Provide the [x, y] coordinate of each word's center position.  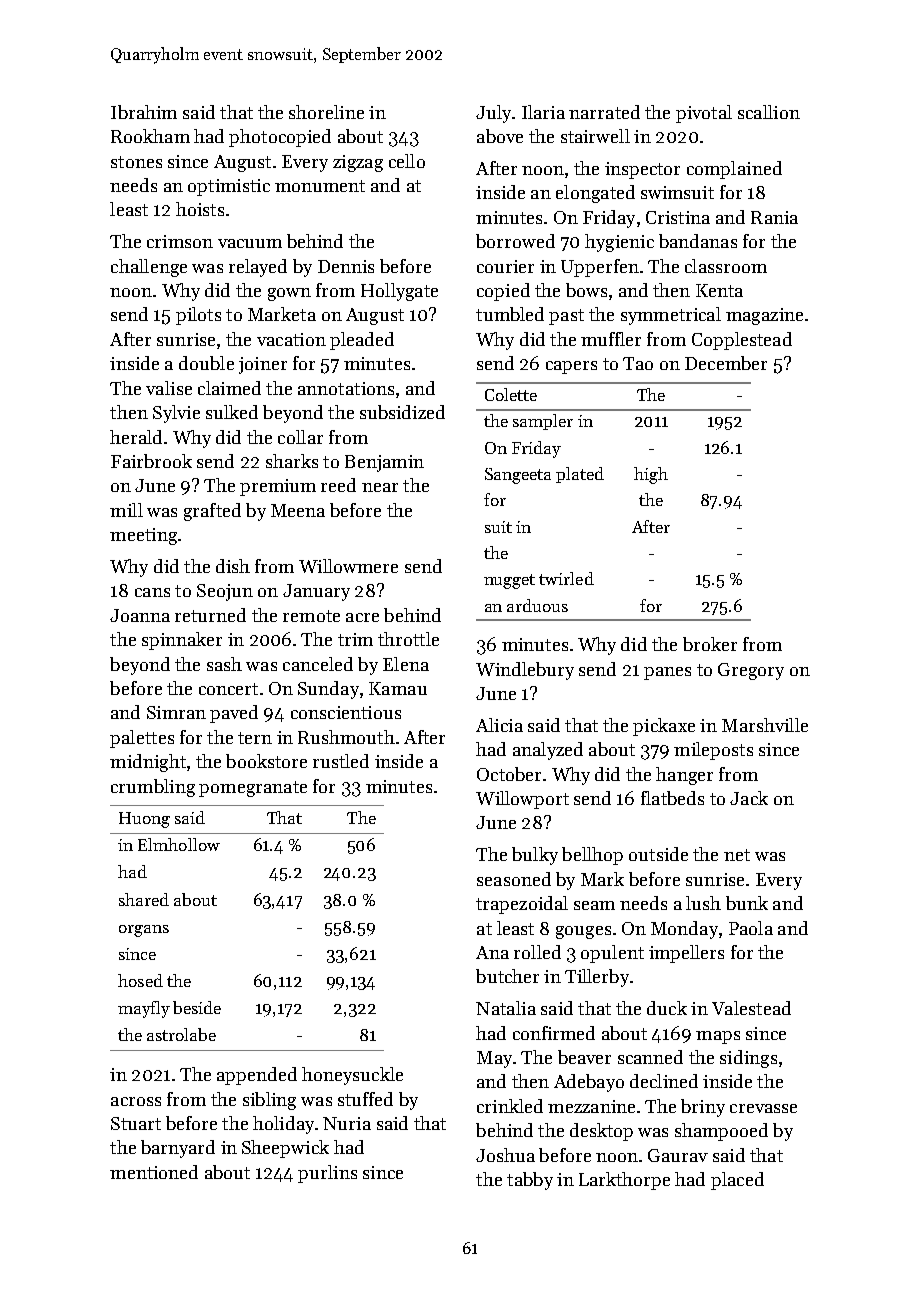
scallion [769, 112]
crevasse [763, 1108]
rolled [537, 952]
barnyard [178, 1149]
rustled [341, 761]
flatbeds [672, 798]
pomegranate [253, 789]
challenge [149, 268]
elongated [595, 194]
